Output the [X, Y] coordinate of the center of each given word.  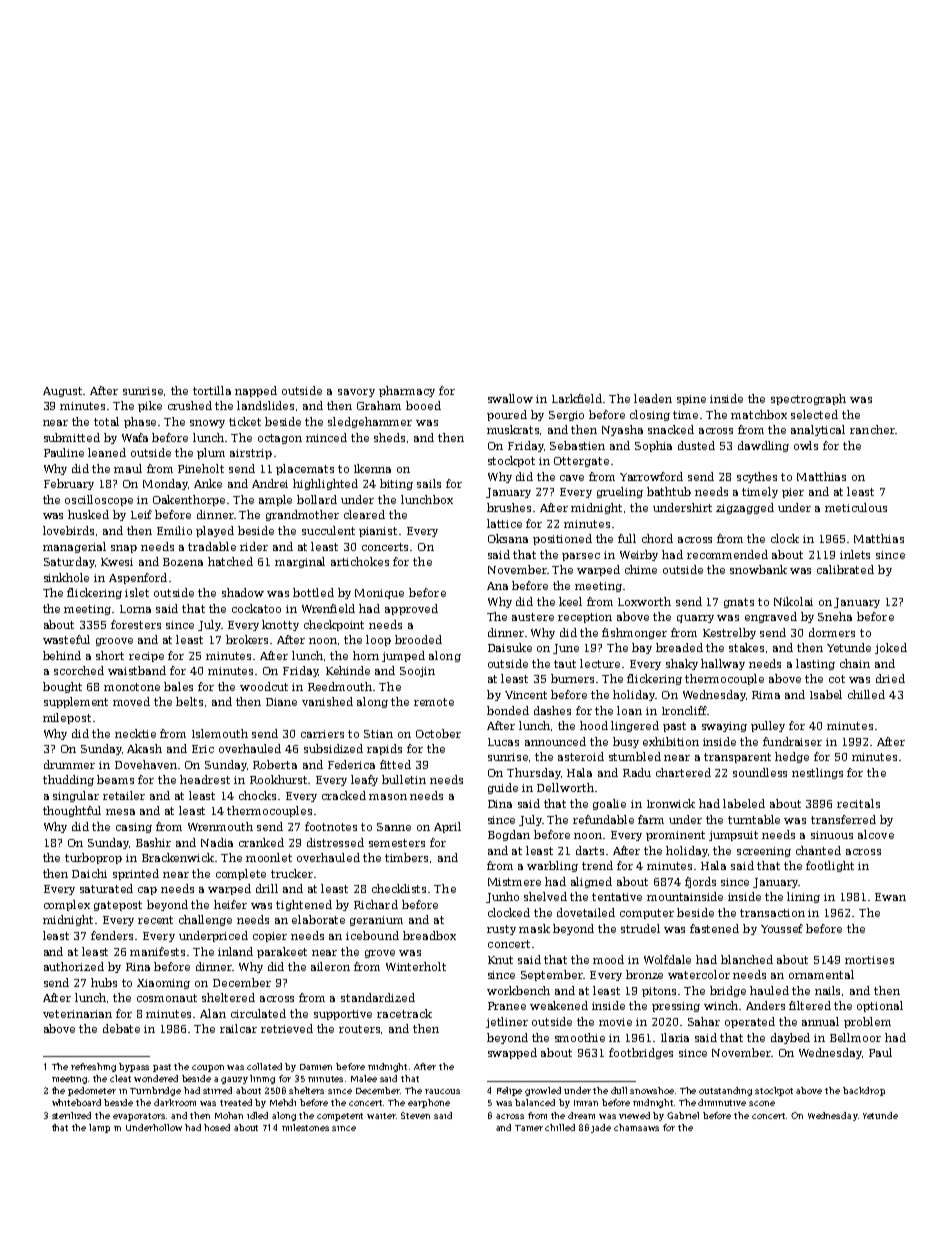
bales [178, 686]
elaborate [318, 919]
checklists [399, 888]
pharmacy [407, 391]
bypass [134, 1067]
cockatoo [256, 608]
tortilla [212, 390]
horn [366, 655]
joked [891, 648]
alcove [876, 834]
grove [380, 954]
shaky [682, 664]
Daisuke [510, 647]
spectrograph [808, 399]
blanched [747, 959]
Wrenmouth [220, 826]
